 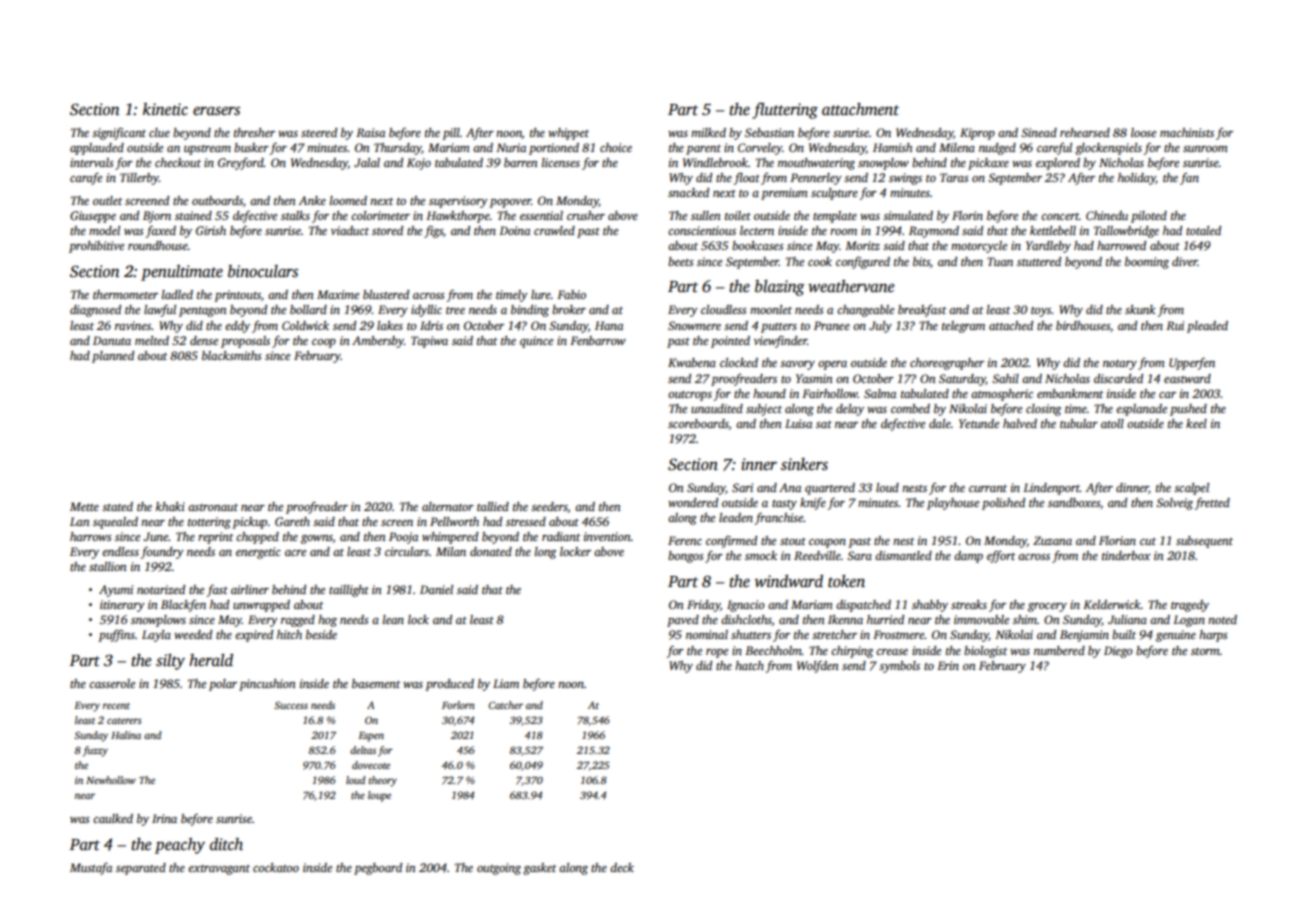 What do you see at coordinates (213, 507) in the image?
I see `astronaut` at bounding box center [213, 507].
